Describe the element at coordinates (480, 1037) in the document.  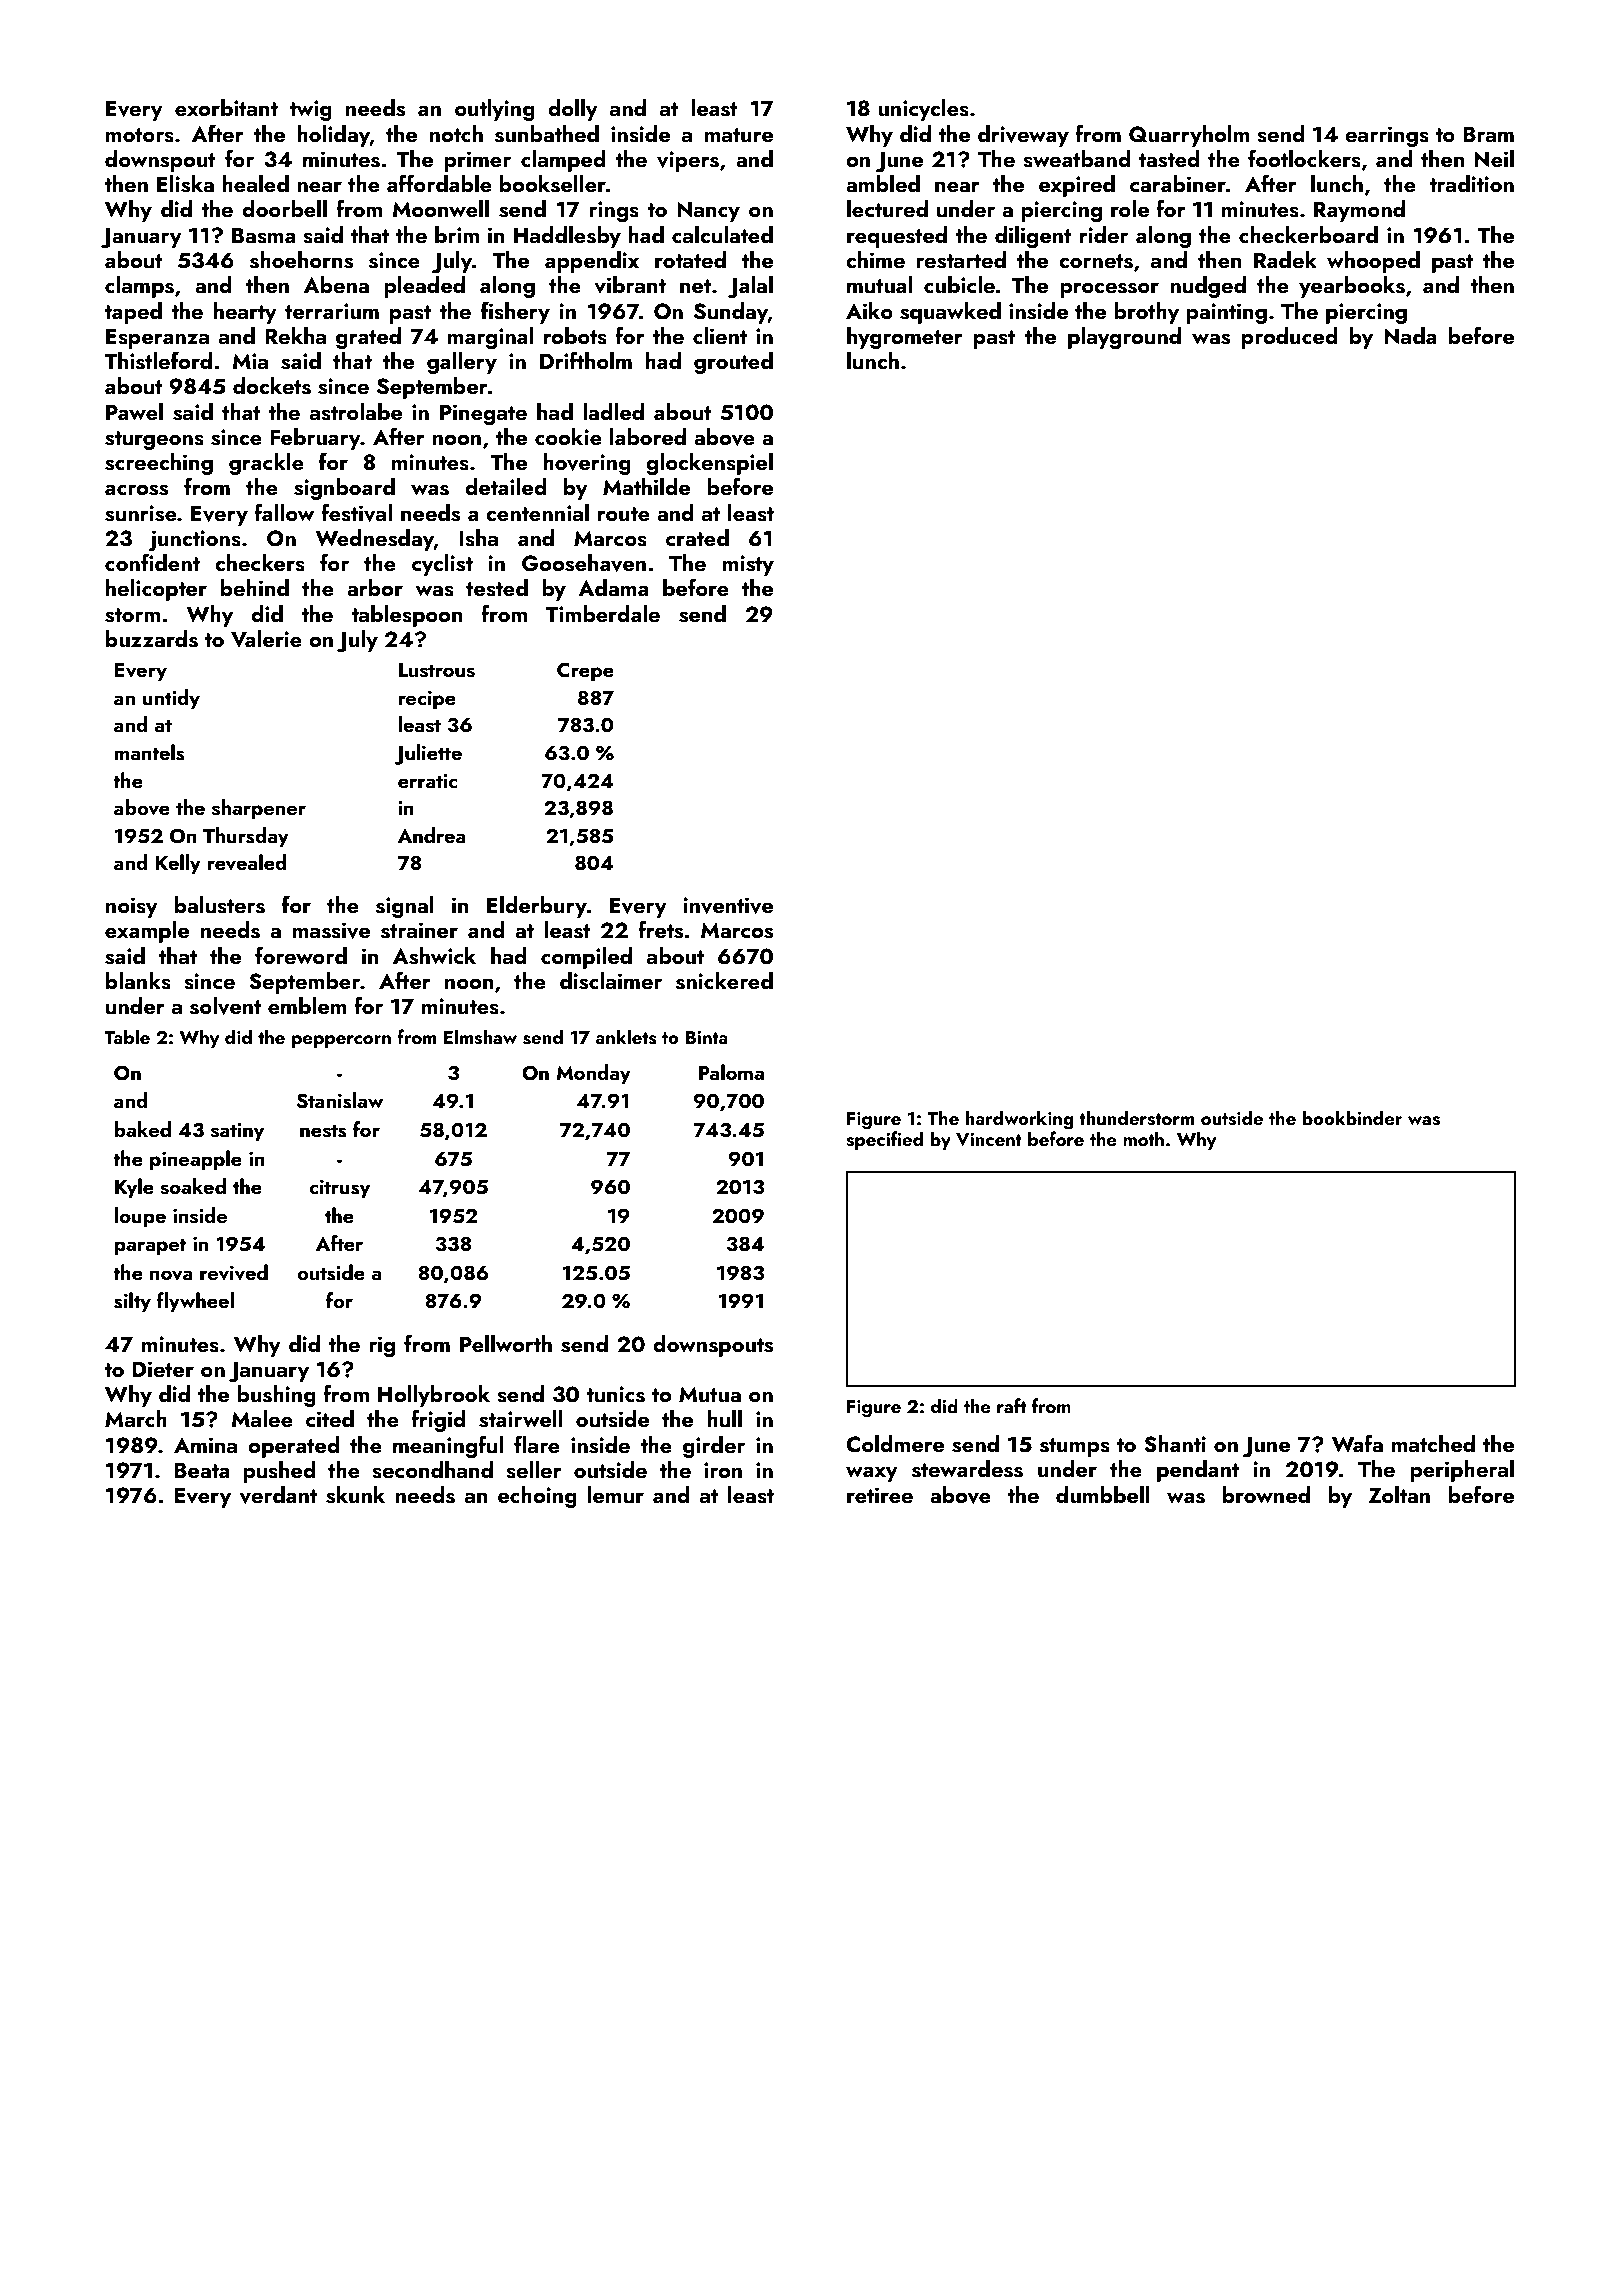
I see `Elmshaw` at that location.
